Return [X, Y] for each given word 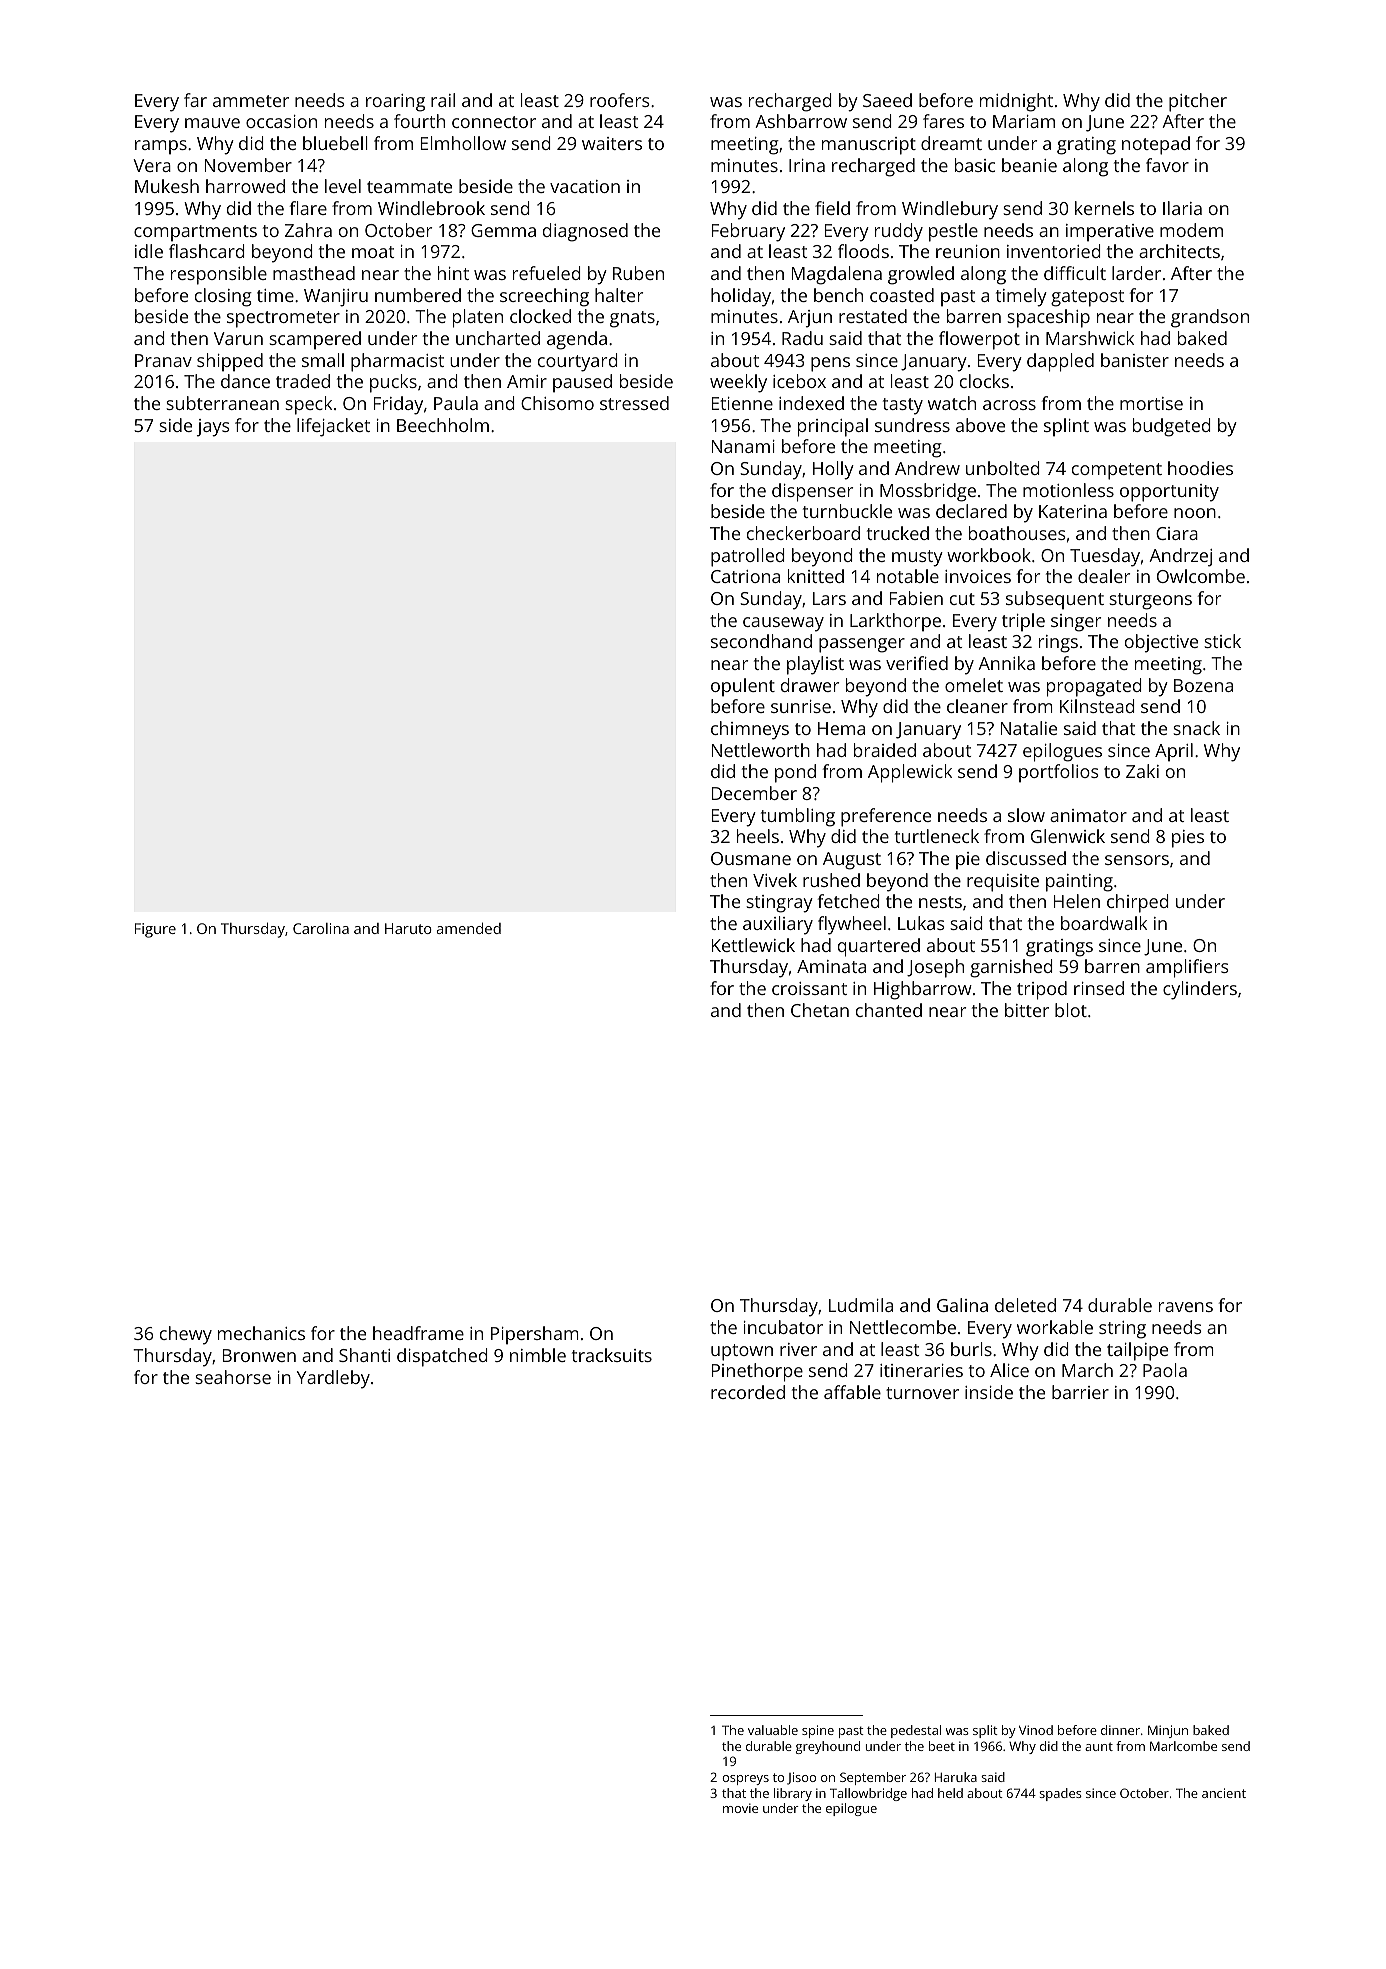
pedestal [916, 1731]
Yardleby [333, 1379]
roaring [395, 103]
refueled [547, 273]
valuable [773, 1730]
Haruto [408, 928]
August [852, 861]
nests [940, 902]
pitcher [1198, 102]
